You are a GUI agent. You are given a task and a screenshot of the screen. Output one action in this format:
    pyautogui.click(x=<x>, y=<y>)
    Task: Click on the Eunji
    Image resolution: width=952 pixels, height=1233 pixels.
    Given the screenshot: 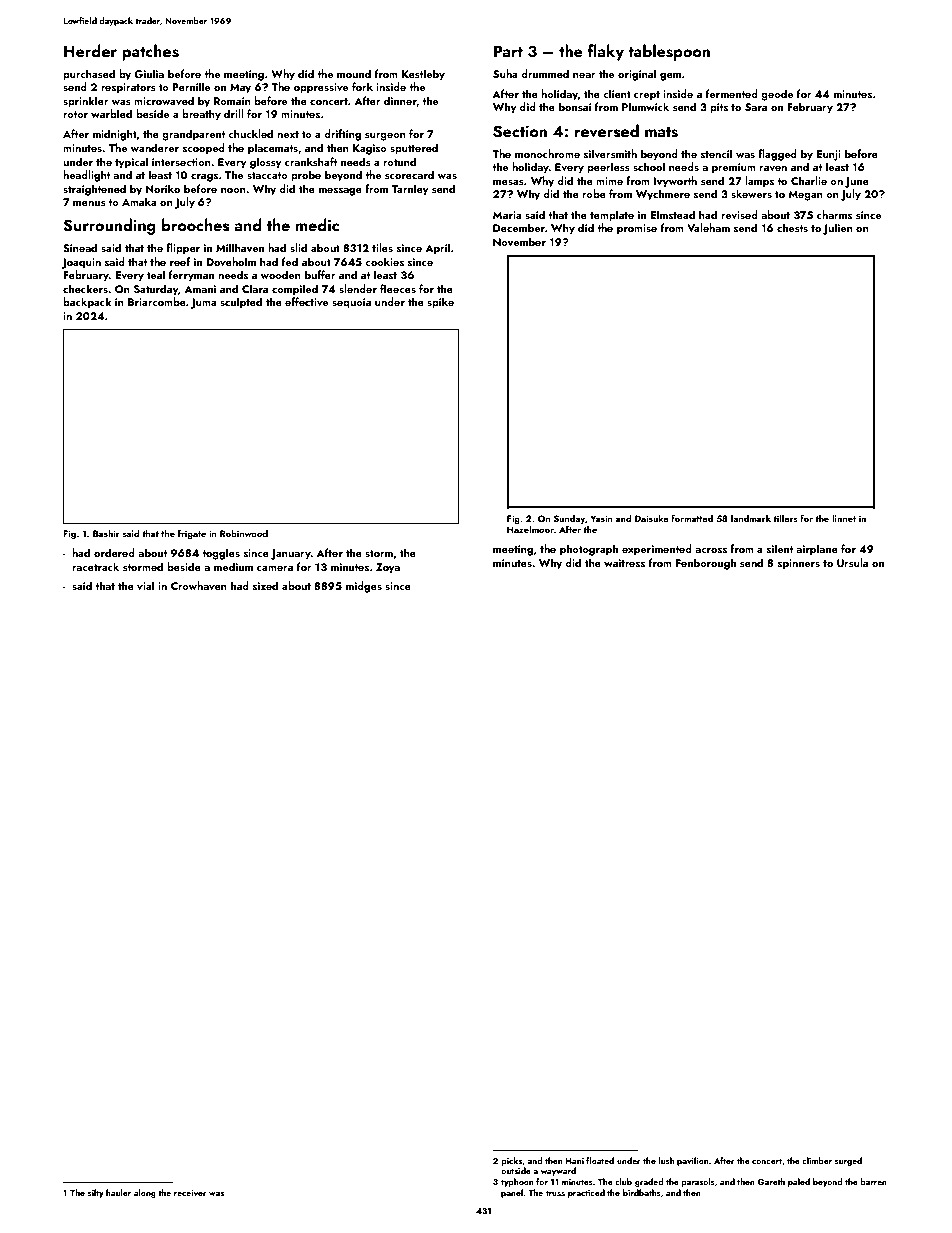 What is the action you would take?
    pyautogui.click(x=828, y=155)
